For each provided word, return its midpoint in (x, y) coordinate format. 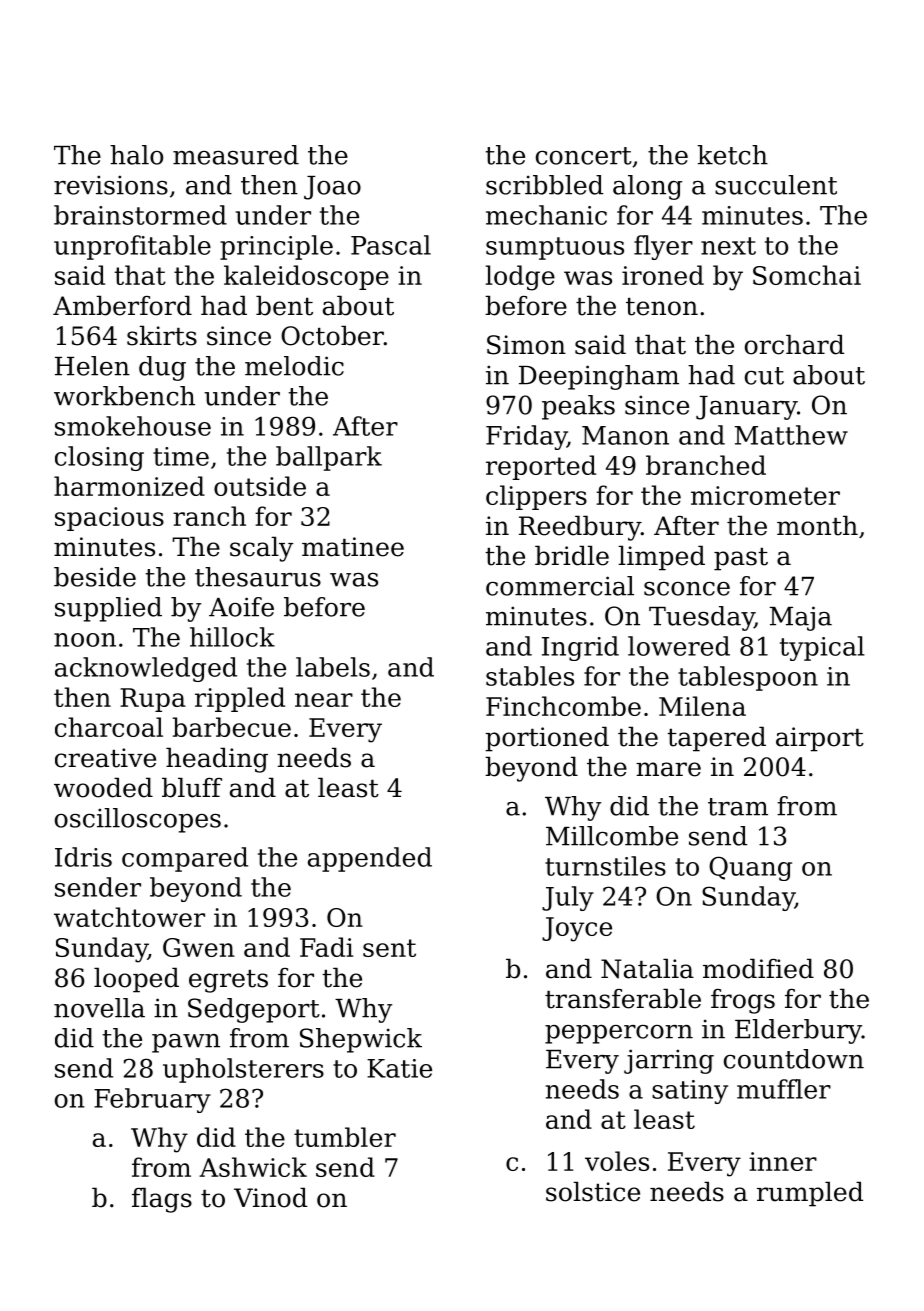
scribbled (544, 185)
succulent (776, 185)
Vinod (270, 1197)
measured (236, 155)
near (324, 700)
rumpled (810, 1194)
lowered (679, 646)
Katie (399, 1068)
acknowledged (146, 669)
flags (162, 1200)
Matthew (791, 435)
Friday (526, 437)
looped (136, 980)
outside (260, 486)
